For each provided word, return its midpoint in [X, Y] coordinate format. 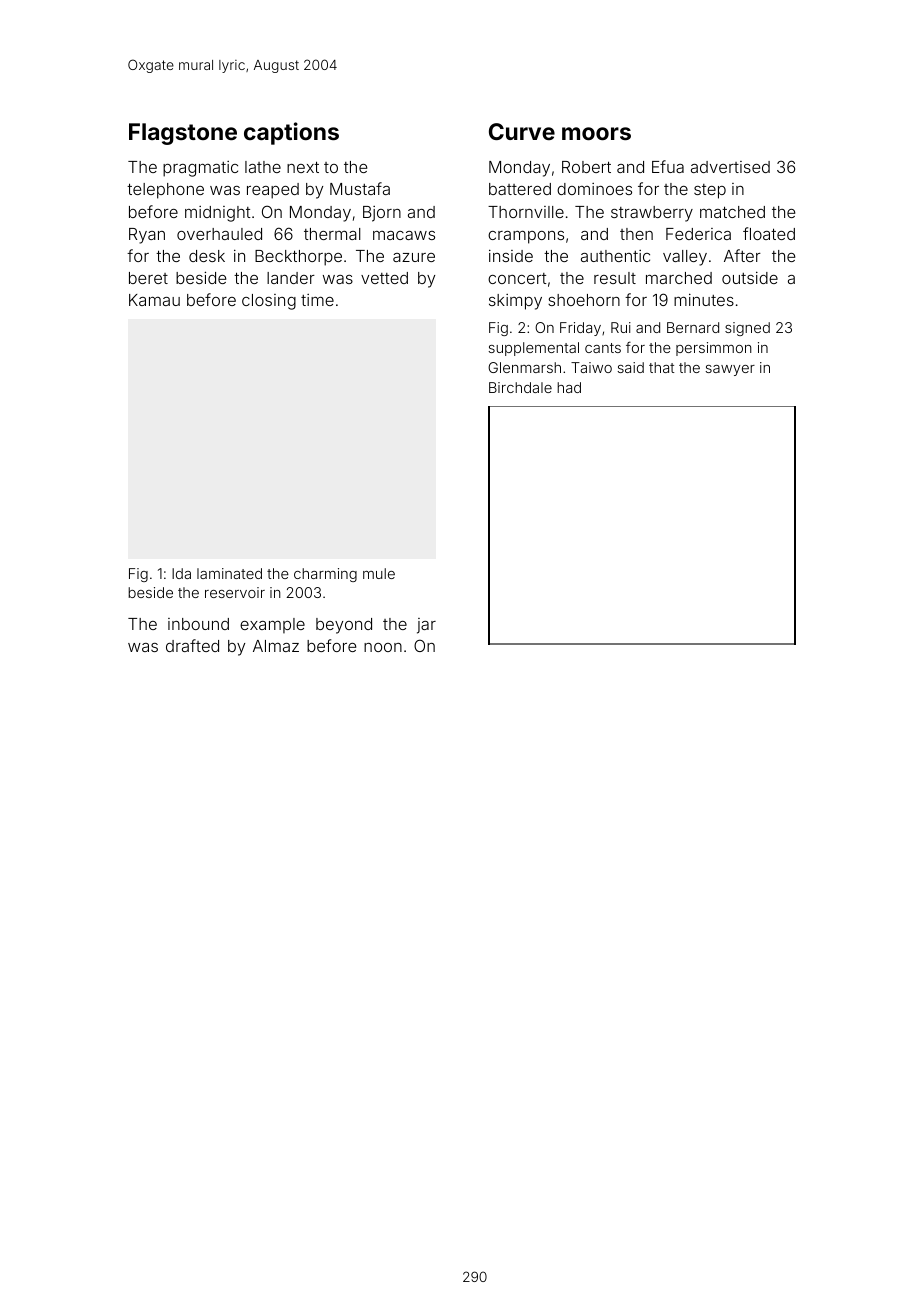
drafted [192, 645]
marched [679, 278]
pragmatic [200, 169]
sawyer [730, 370]
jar [426, 626]
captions [291, 133]
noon [383, 647]
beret [148, 278]
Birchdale [520, 387]
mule [379, 573]
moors [596, 133]
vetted [384, 278]
